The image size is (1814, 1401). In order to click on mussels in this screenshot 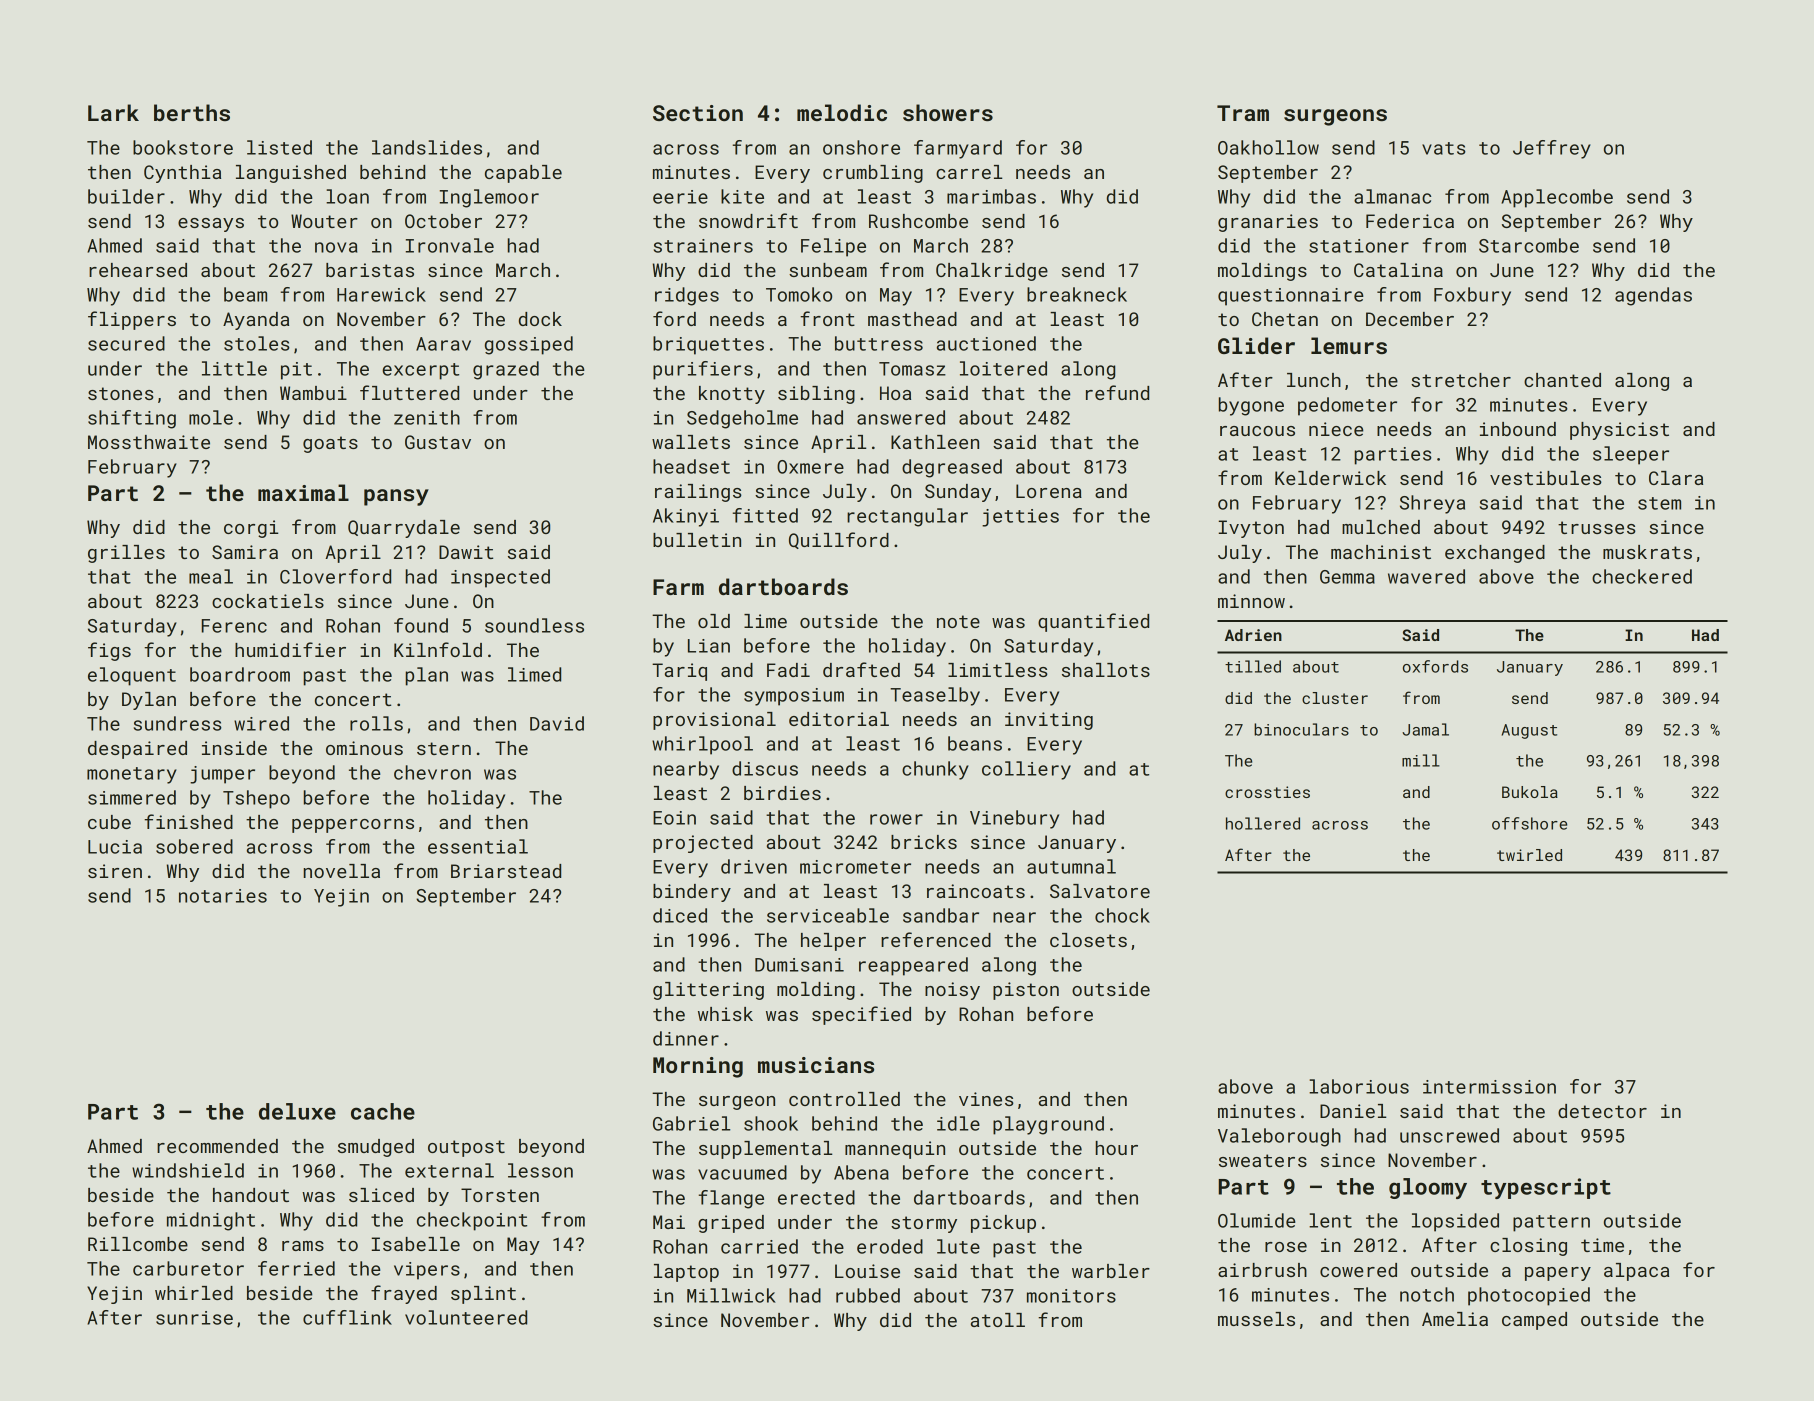, I will do `click(1256, 1319)`.
